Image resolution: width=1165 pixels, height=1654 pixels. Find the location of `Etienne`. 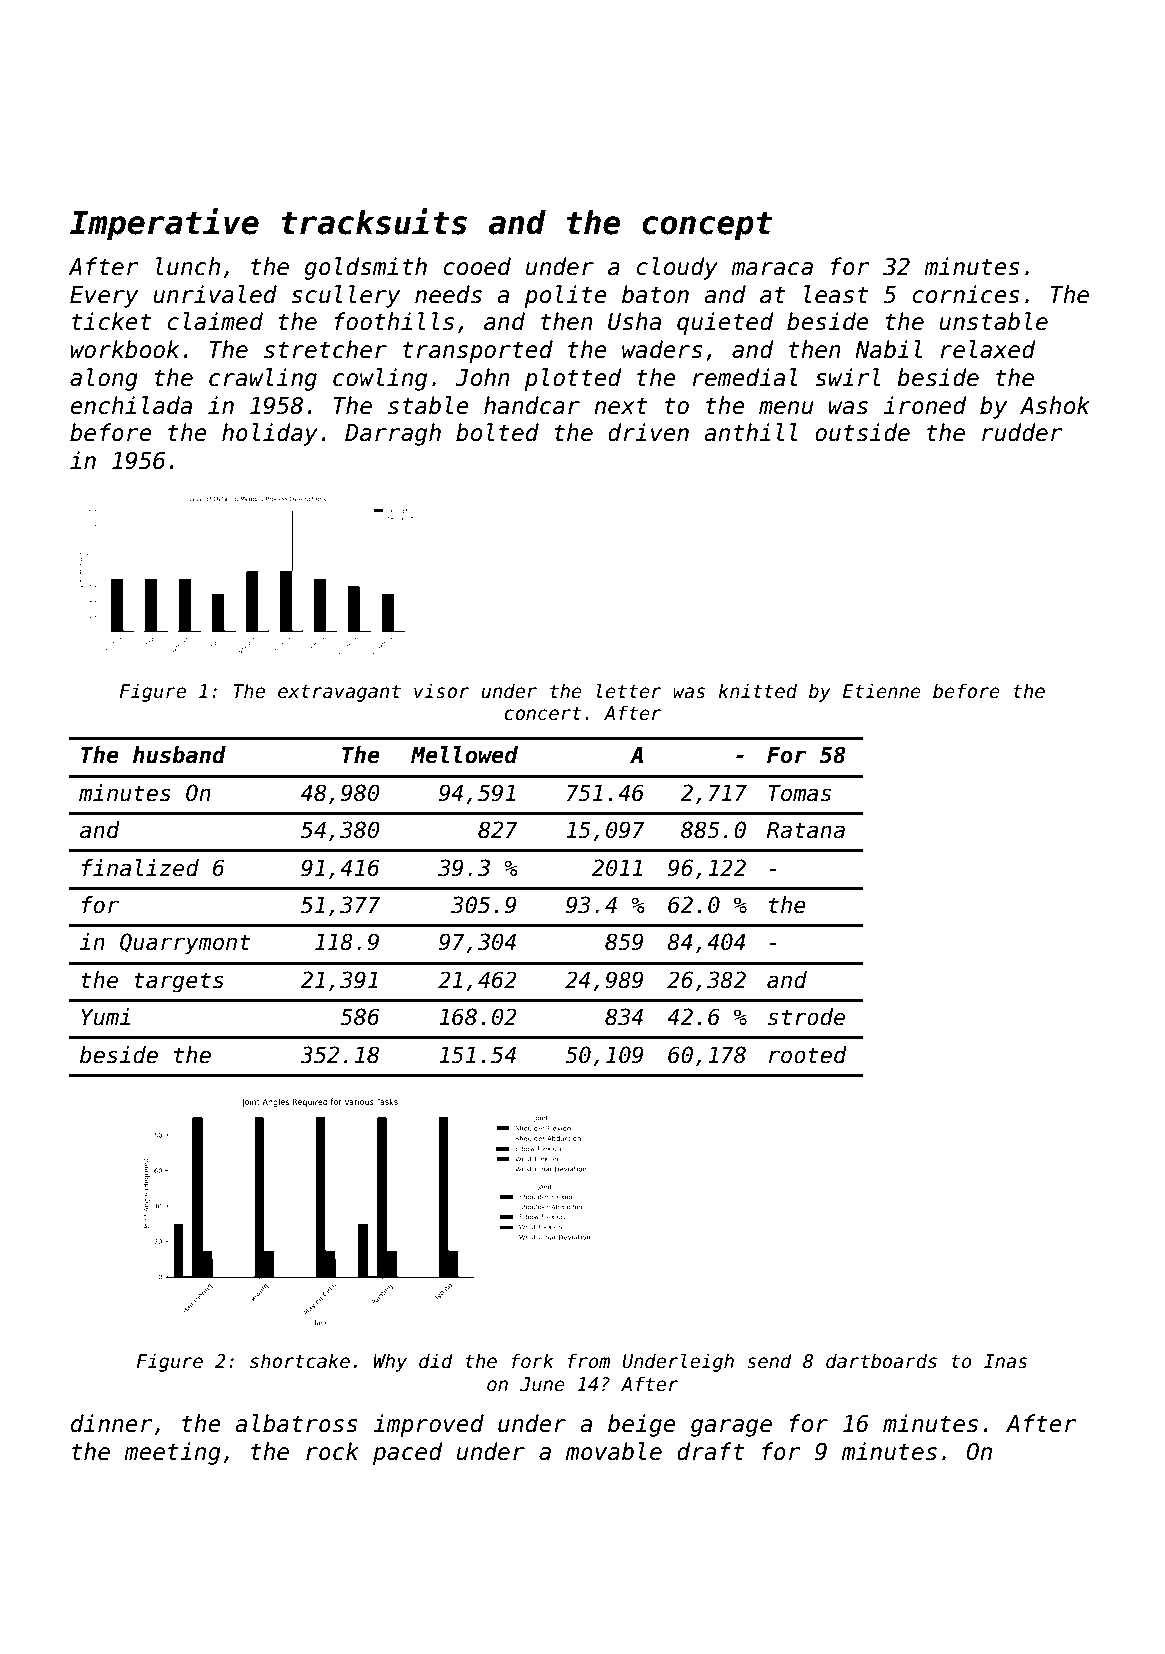

Etienne is located at coordinates (882, 691).
